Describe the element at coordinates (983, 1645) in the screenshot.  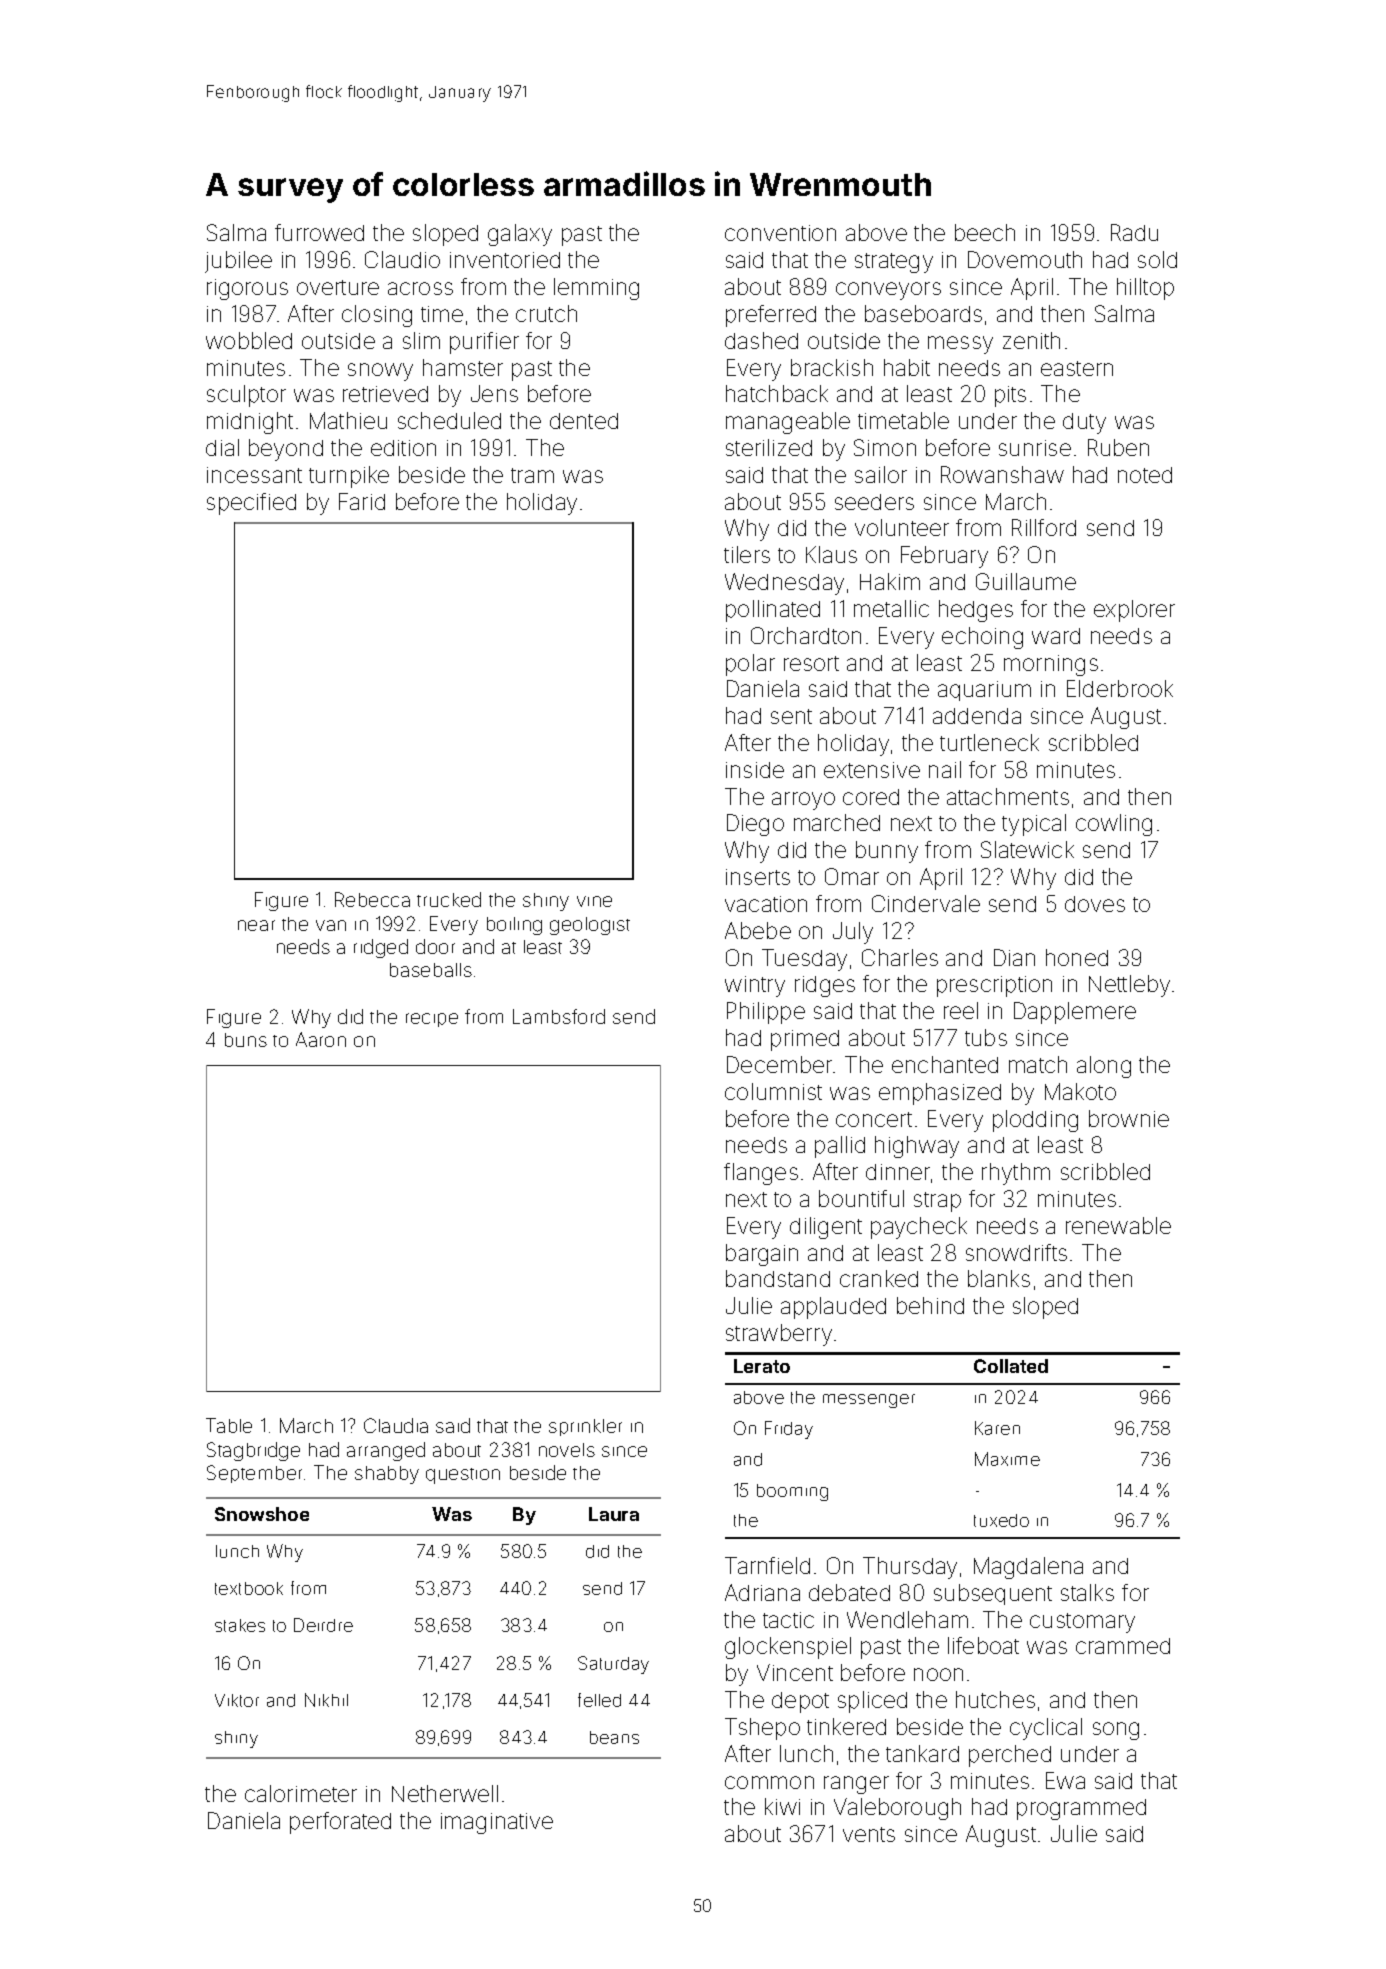
I see `lifeboat` at that location.
